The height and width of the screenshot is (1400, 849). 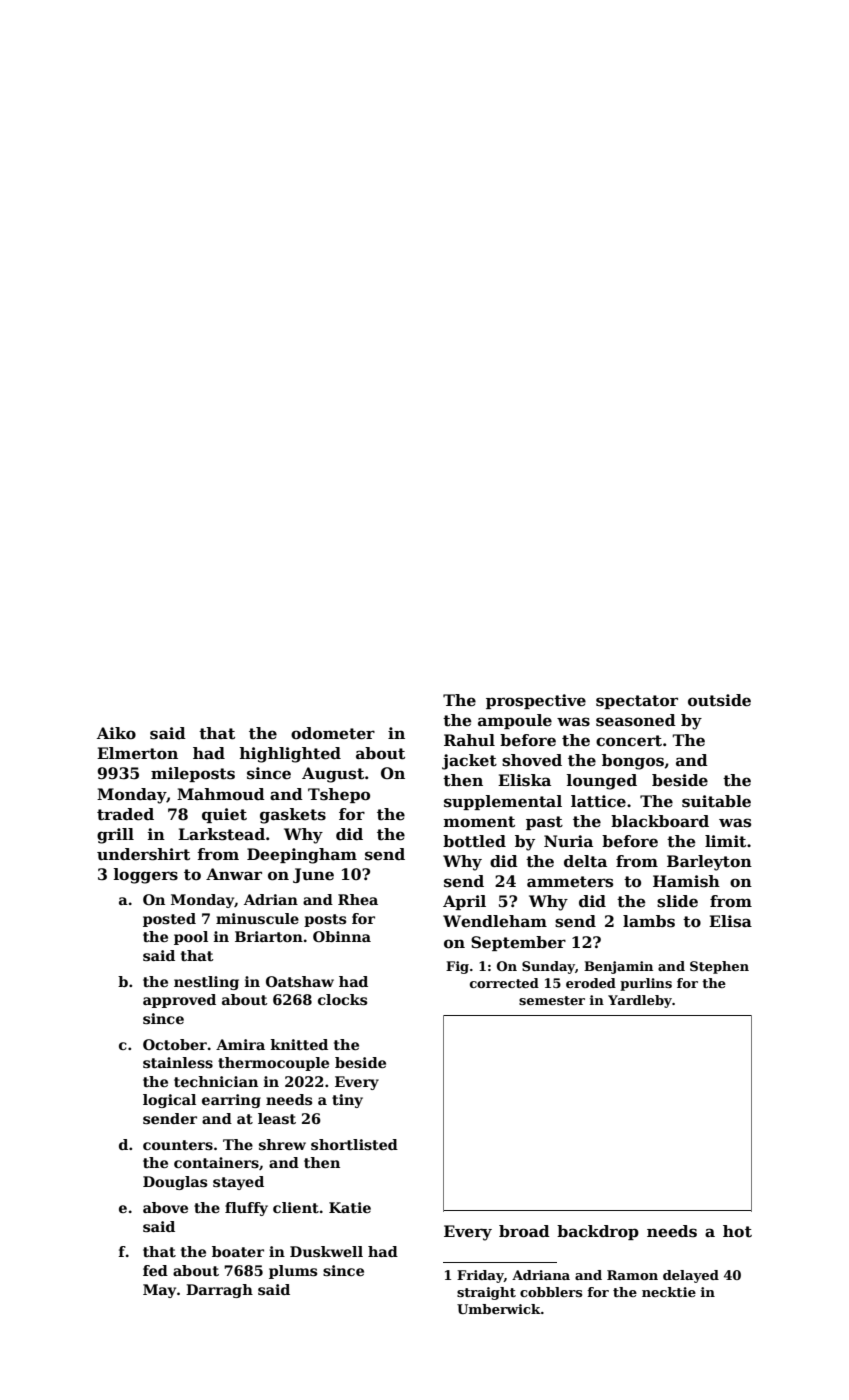 What do you see at coordinates (342, 936) in the screenshot?
I see `Obinna` at bounding box center [342, 936].
